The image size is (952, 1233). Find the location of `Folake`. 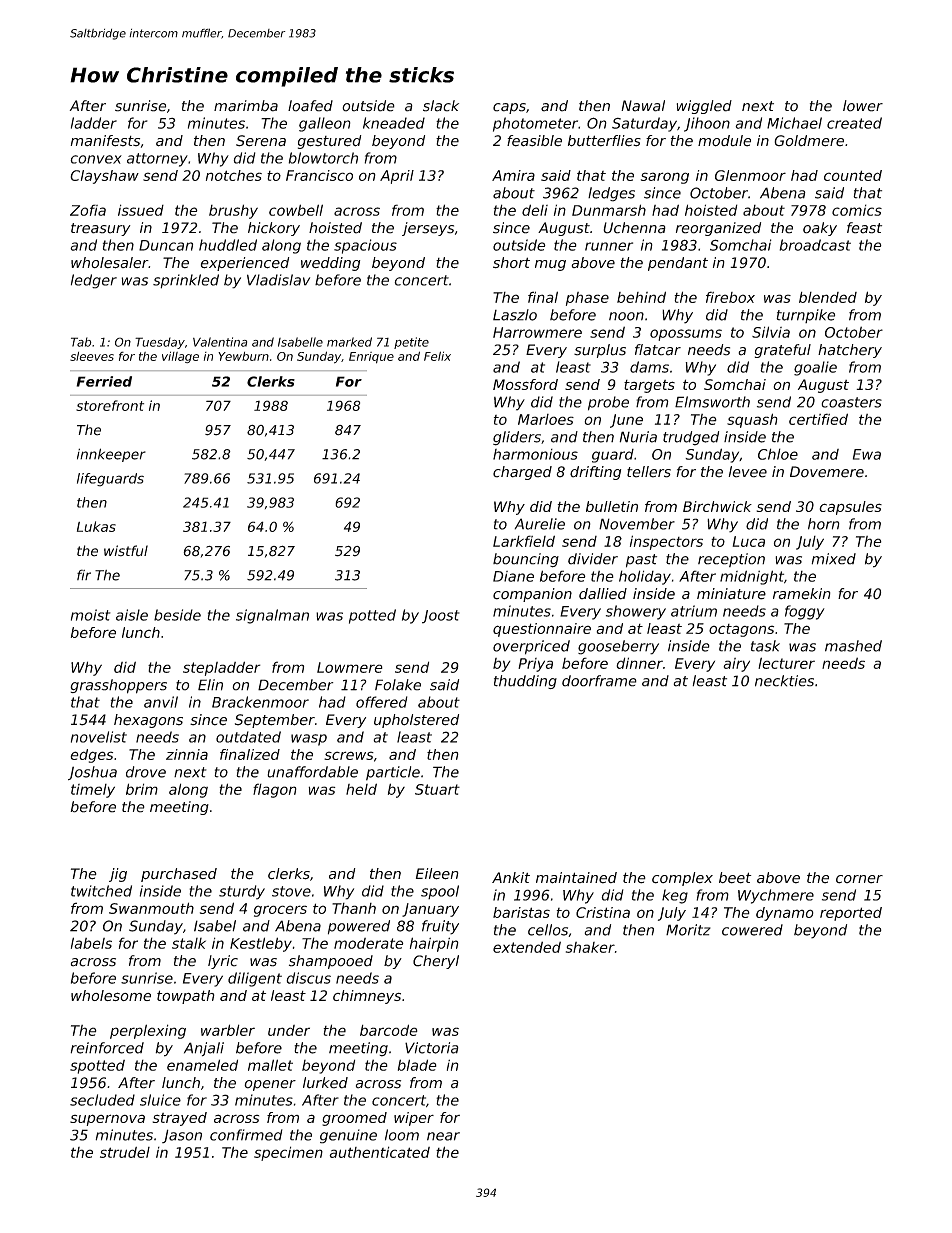

Folake is located at coordinates (398, 685).
